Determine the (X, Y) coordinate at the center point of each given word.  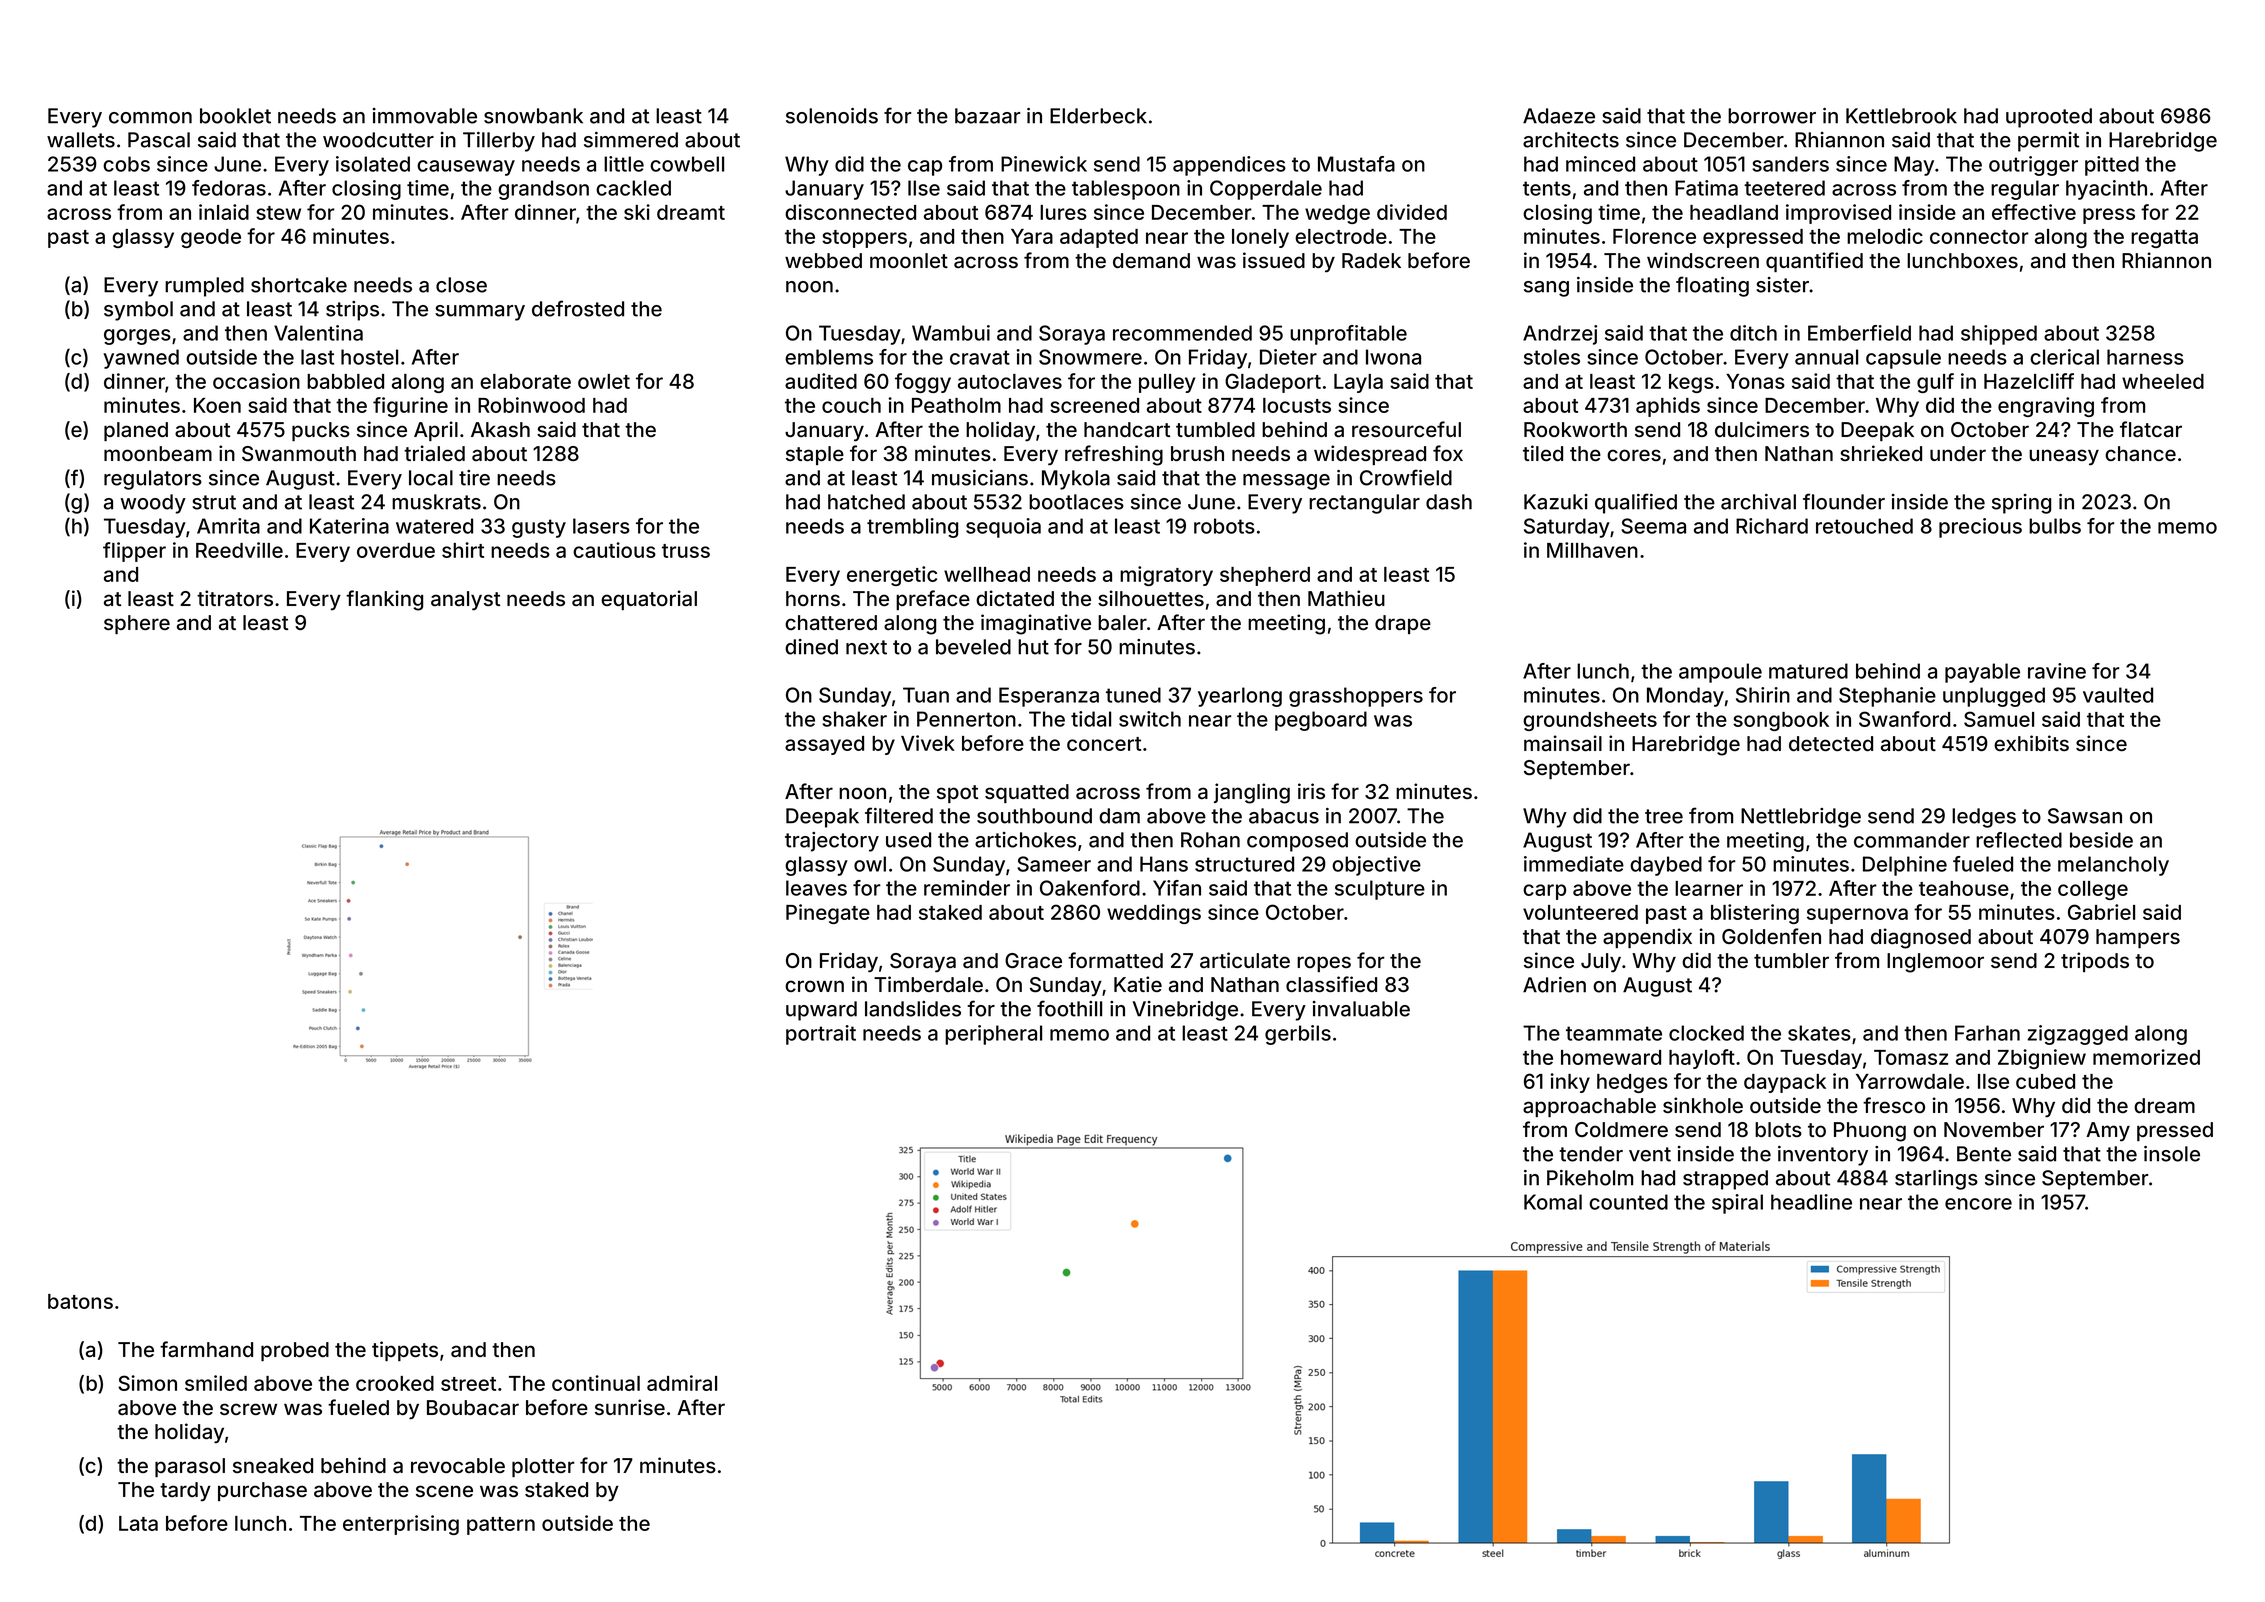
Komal (1553, 1202)
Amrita (228, 526)
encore (1978, 1204)
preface (933, 600)
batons (80, 1301)
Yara (1032, 236)
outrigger (2033, 166)
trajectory (832, 842)
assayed (824, 745)
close (461, 285)
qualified (1636, 503)
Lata (138, 1523)
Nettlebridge (1801, 818)
